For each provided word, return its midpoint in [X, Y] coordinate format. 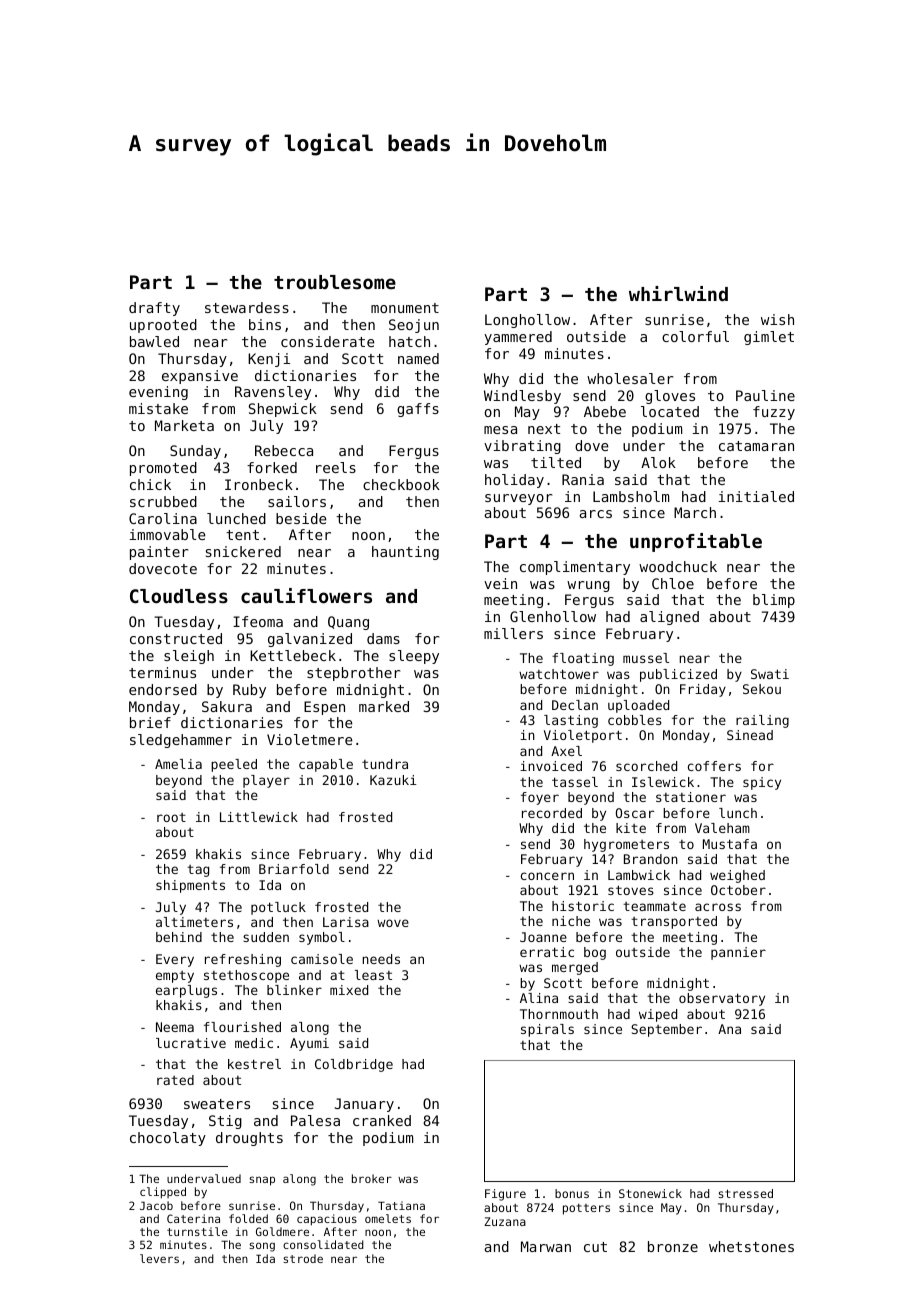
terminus [162, 672]
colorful [695, 336]
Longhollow [527, 321]
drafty [154, 309]
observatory [722, 999]
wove [393, 923]
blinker [294, 990]
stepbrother [353, 674]
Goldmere [282, 1231]
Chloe [673, 583]
